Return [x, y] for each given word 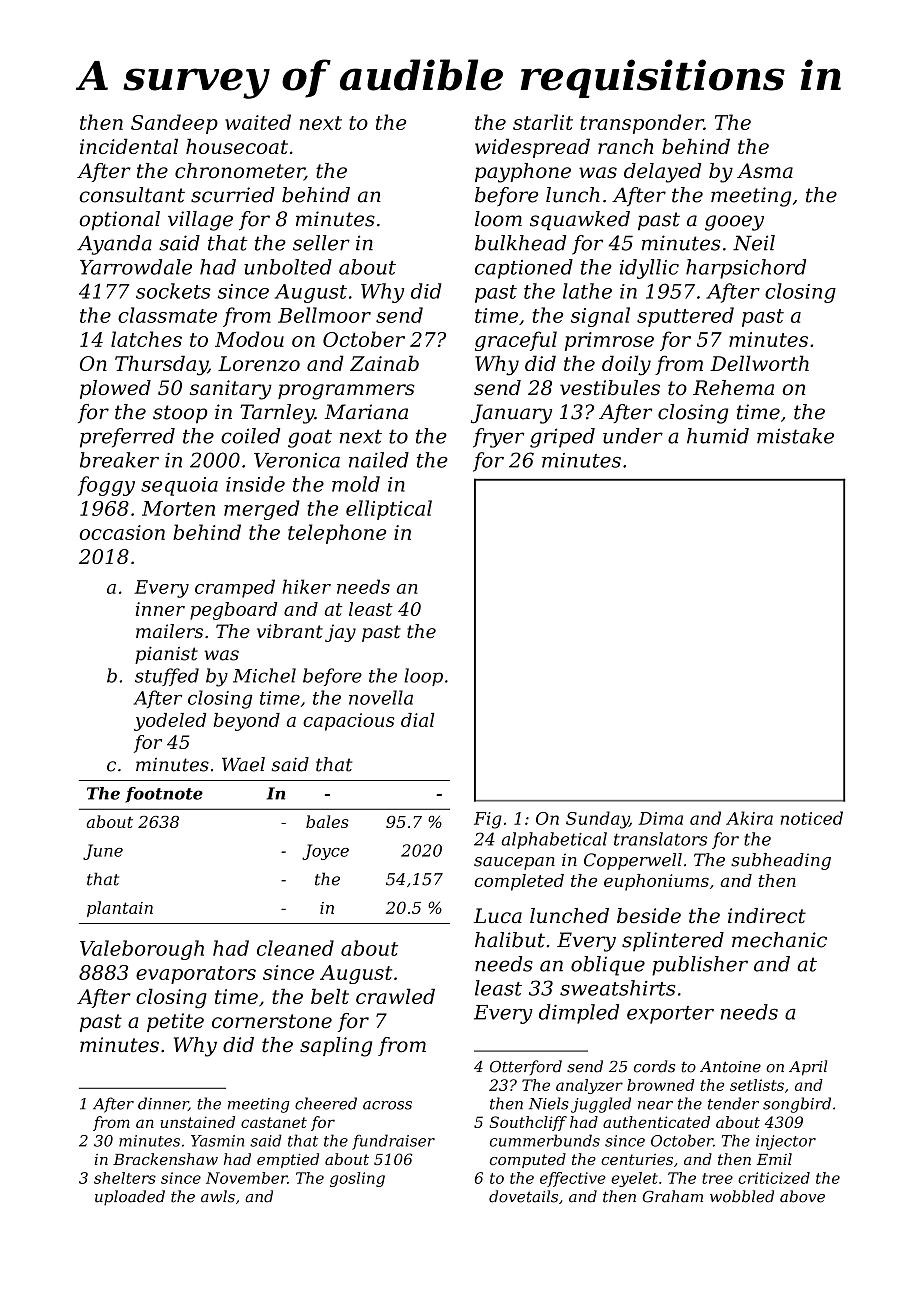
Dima [660, 818]
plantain [120, 909]
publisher [700, 966]
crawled [395, 996]
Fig [488, 820]
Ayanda [114, 245]
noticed [812, 818]
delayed [662, 173]
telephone [337, 534]
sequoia [179, 486]
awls [218, 1196]
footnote [164, 795]
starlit [543, 122]
